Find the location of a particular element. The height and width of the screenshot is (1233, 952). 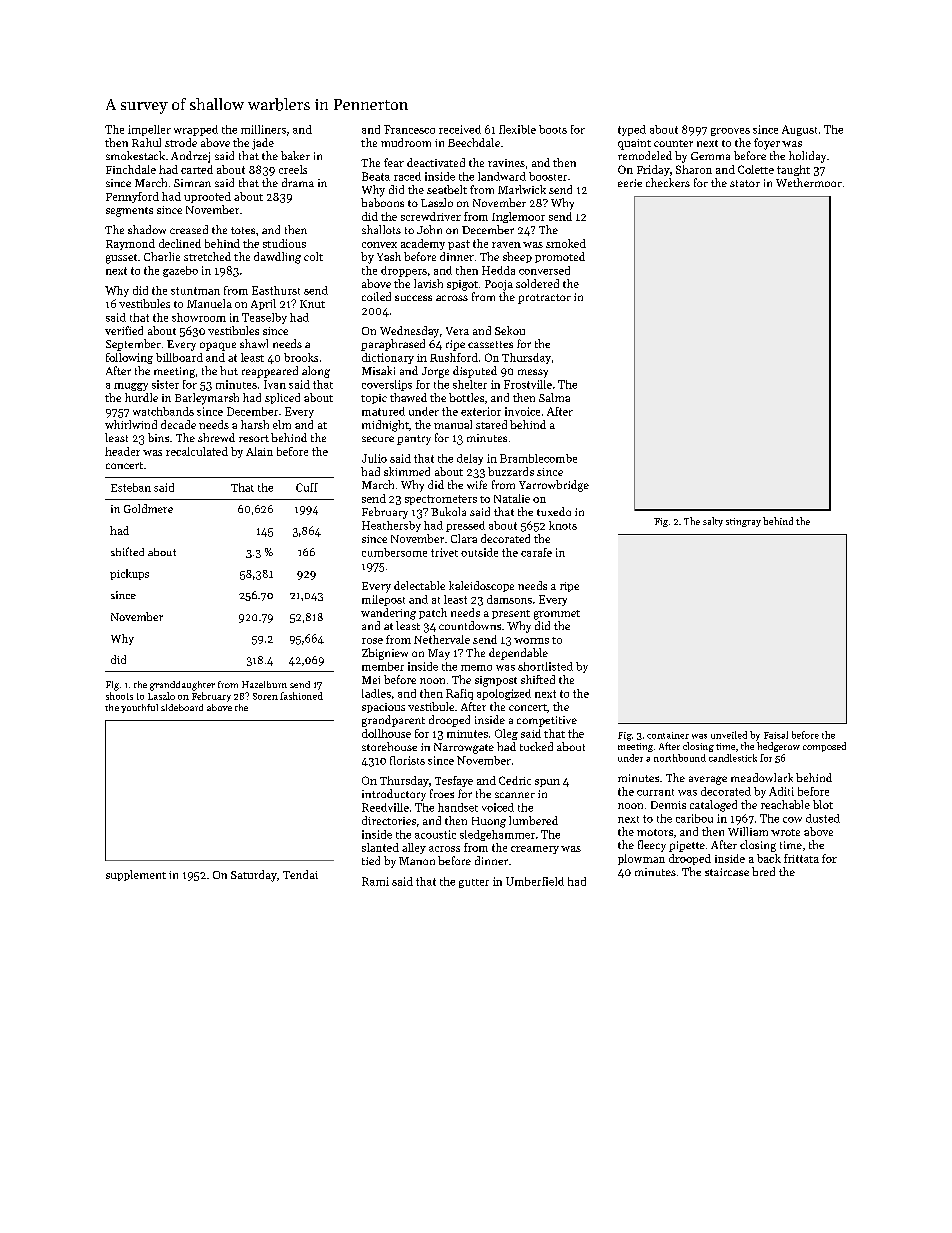

ravines is located at coordinates (506, 163).
